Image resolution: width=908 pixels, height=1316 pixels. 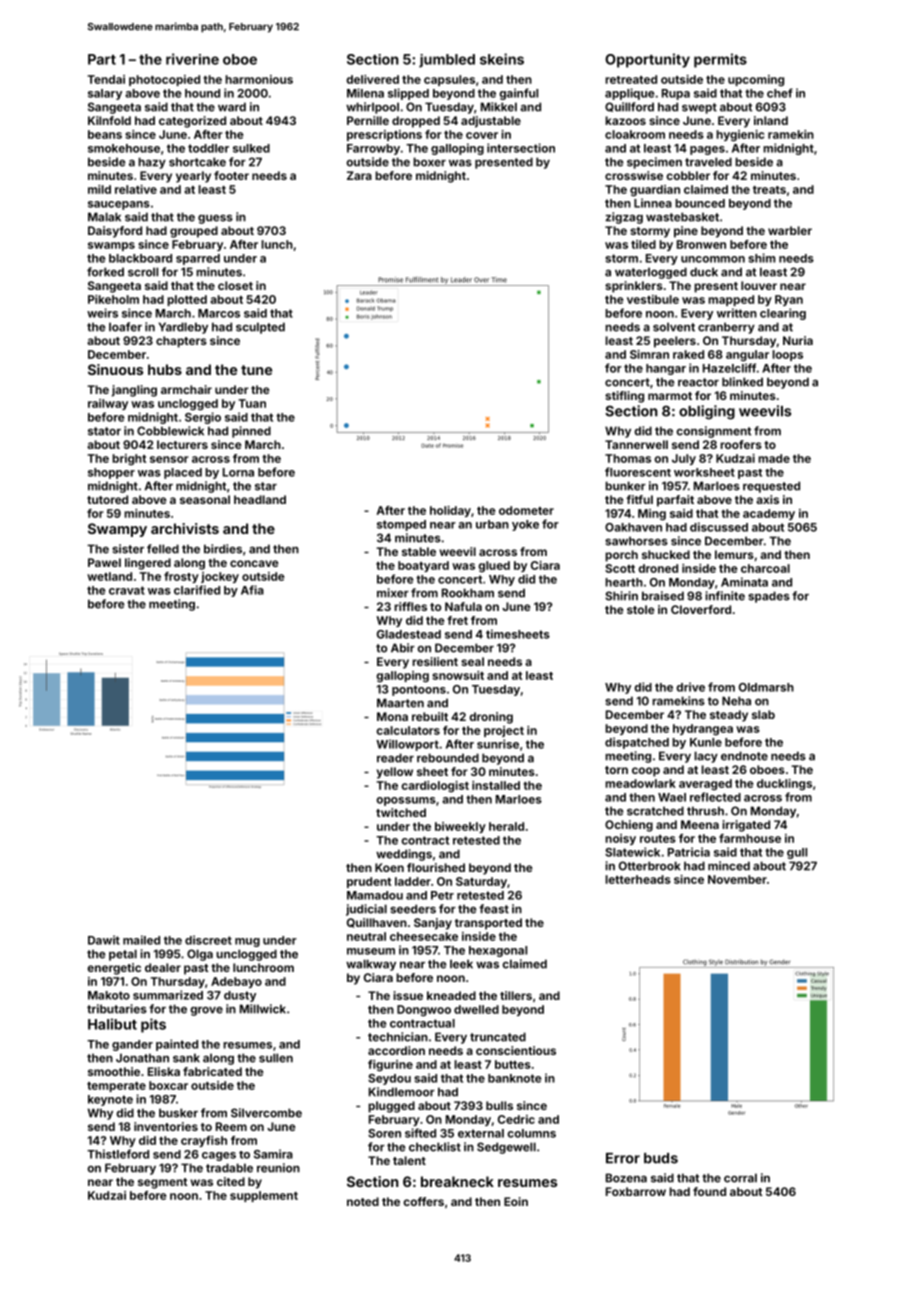 I want to click on jockey, so click(x=220, y=577).
